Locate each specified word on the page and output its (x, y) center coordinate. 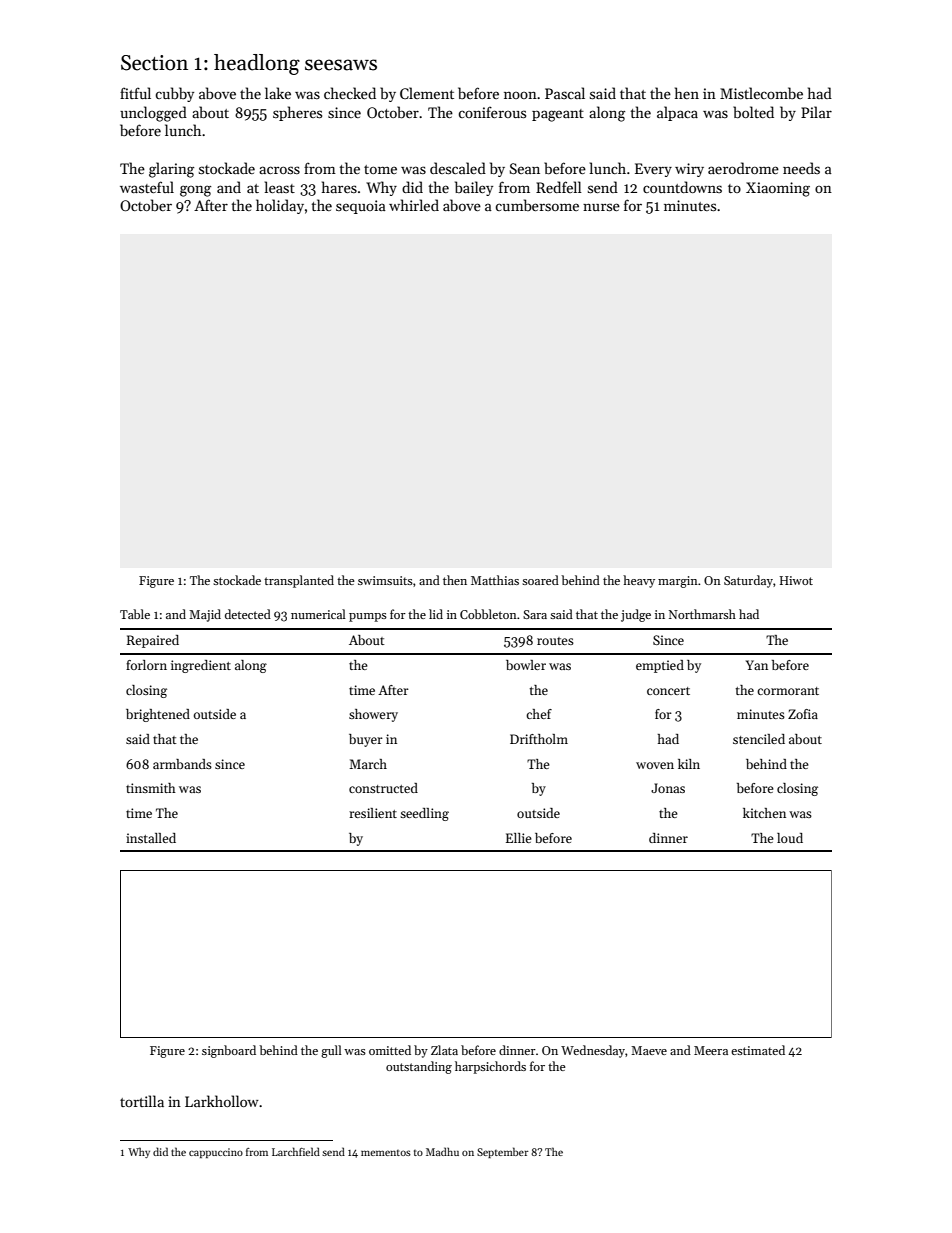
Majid (205, 615)
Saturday (748, 581)
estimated (758, 1050)
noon (520, 95)
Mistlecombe (761, 93)
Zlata (444, 1050)
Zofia (803, 714)
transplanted (299, 581)
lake (278, 93)
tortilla (142, 1101)
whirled (414, 205)
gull (331, 1051)
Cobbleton (488, 614)
